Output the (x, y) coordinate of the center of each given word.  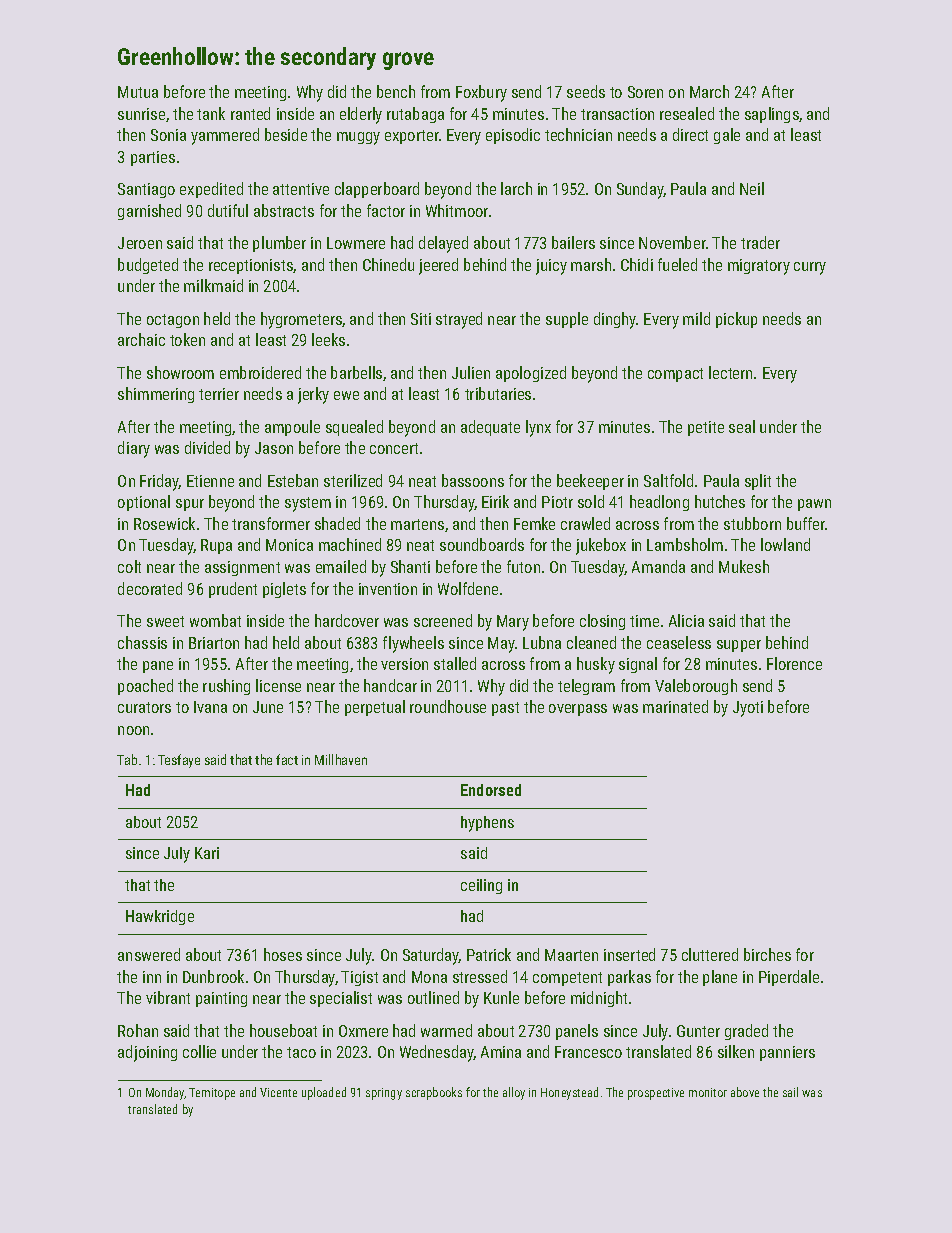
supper (739, 646)
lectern (730, 372)
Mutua (138, 92)
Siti (421, 319)
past (505, 709)
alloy (514, 1093)
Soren (645, 92)
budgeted (148, 266)
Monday (165, 1093)
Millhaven (341, 759)
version (404, 664)
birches (767, 954)
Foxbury (481, 93)
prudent (233, 590)
